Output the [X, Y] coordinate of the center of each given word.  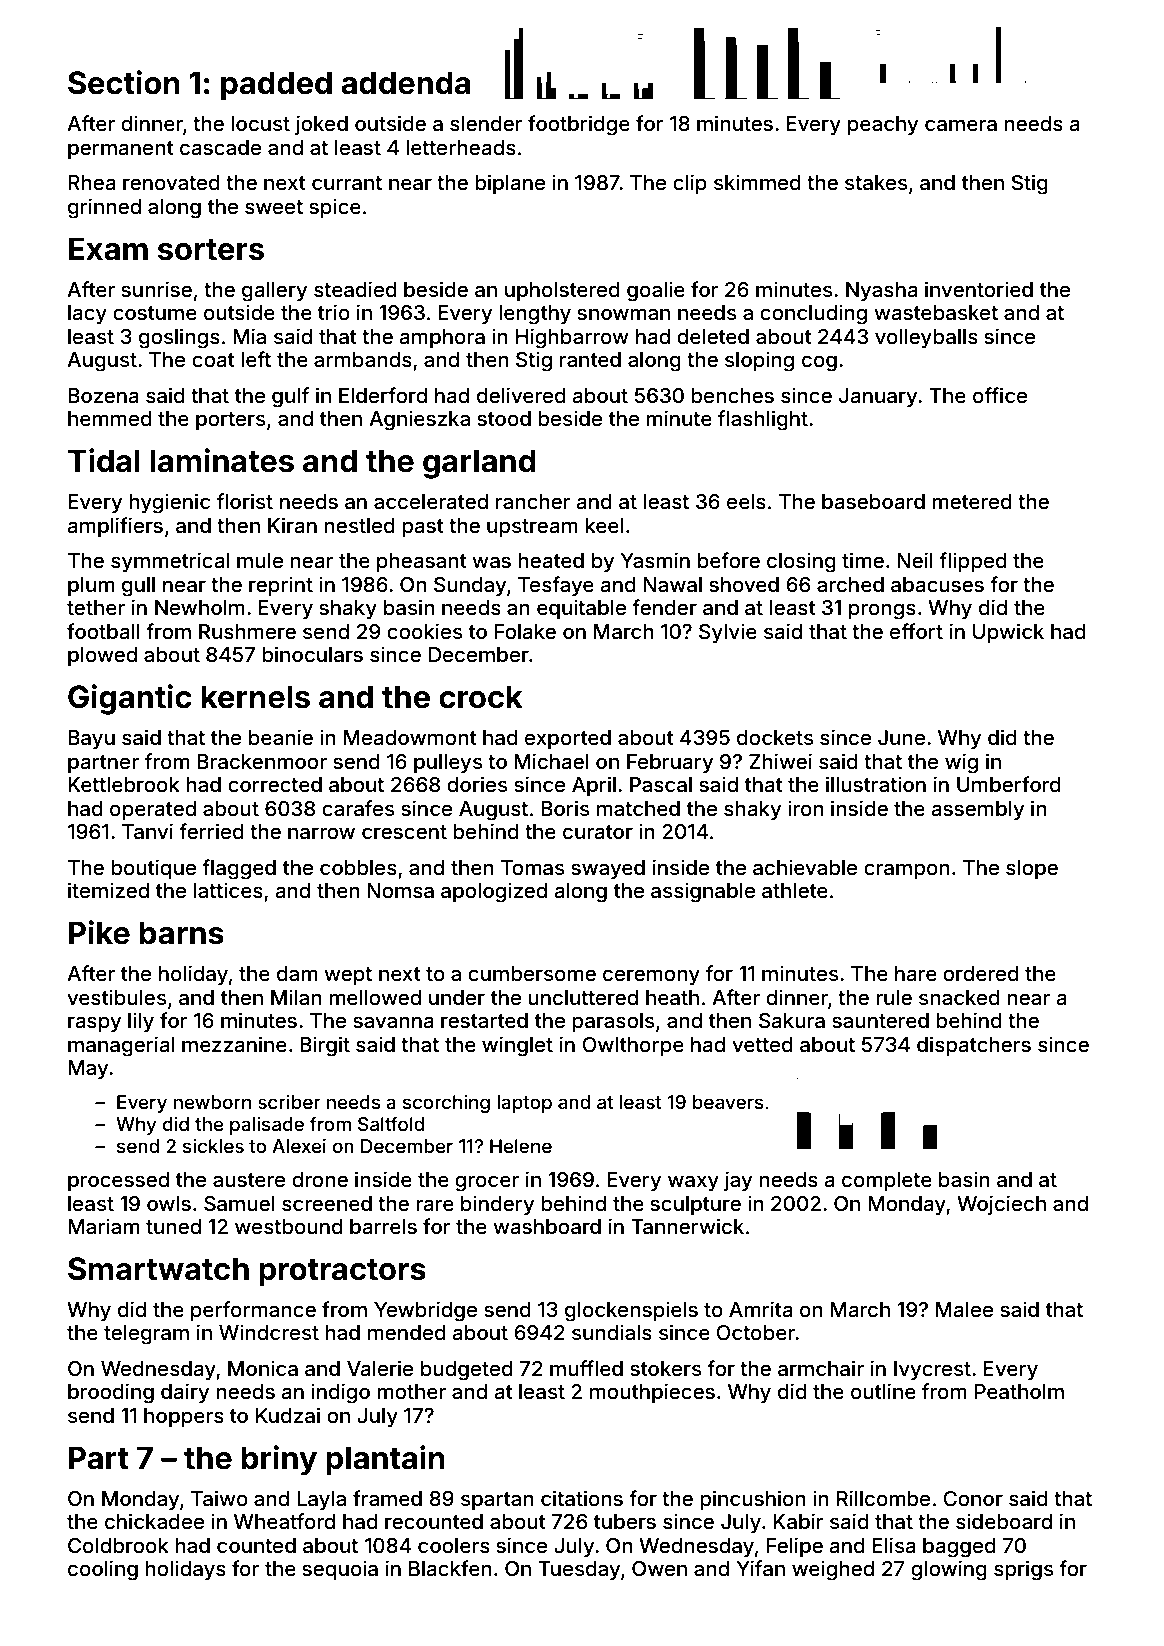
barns [182, 933]
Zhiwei [780, 761]
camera [961, 125]
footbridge [579, 125]
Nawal [672, 584]
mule [260, 560]
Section [124, 82]
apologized [494, 892]
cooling [103, 1570]
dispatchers [974, 1046]
